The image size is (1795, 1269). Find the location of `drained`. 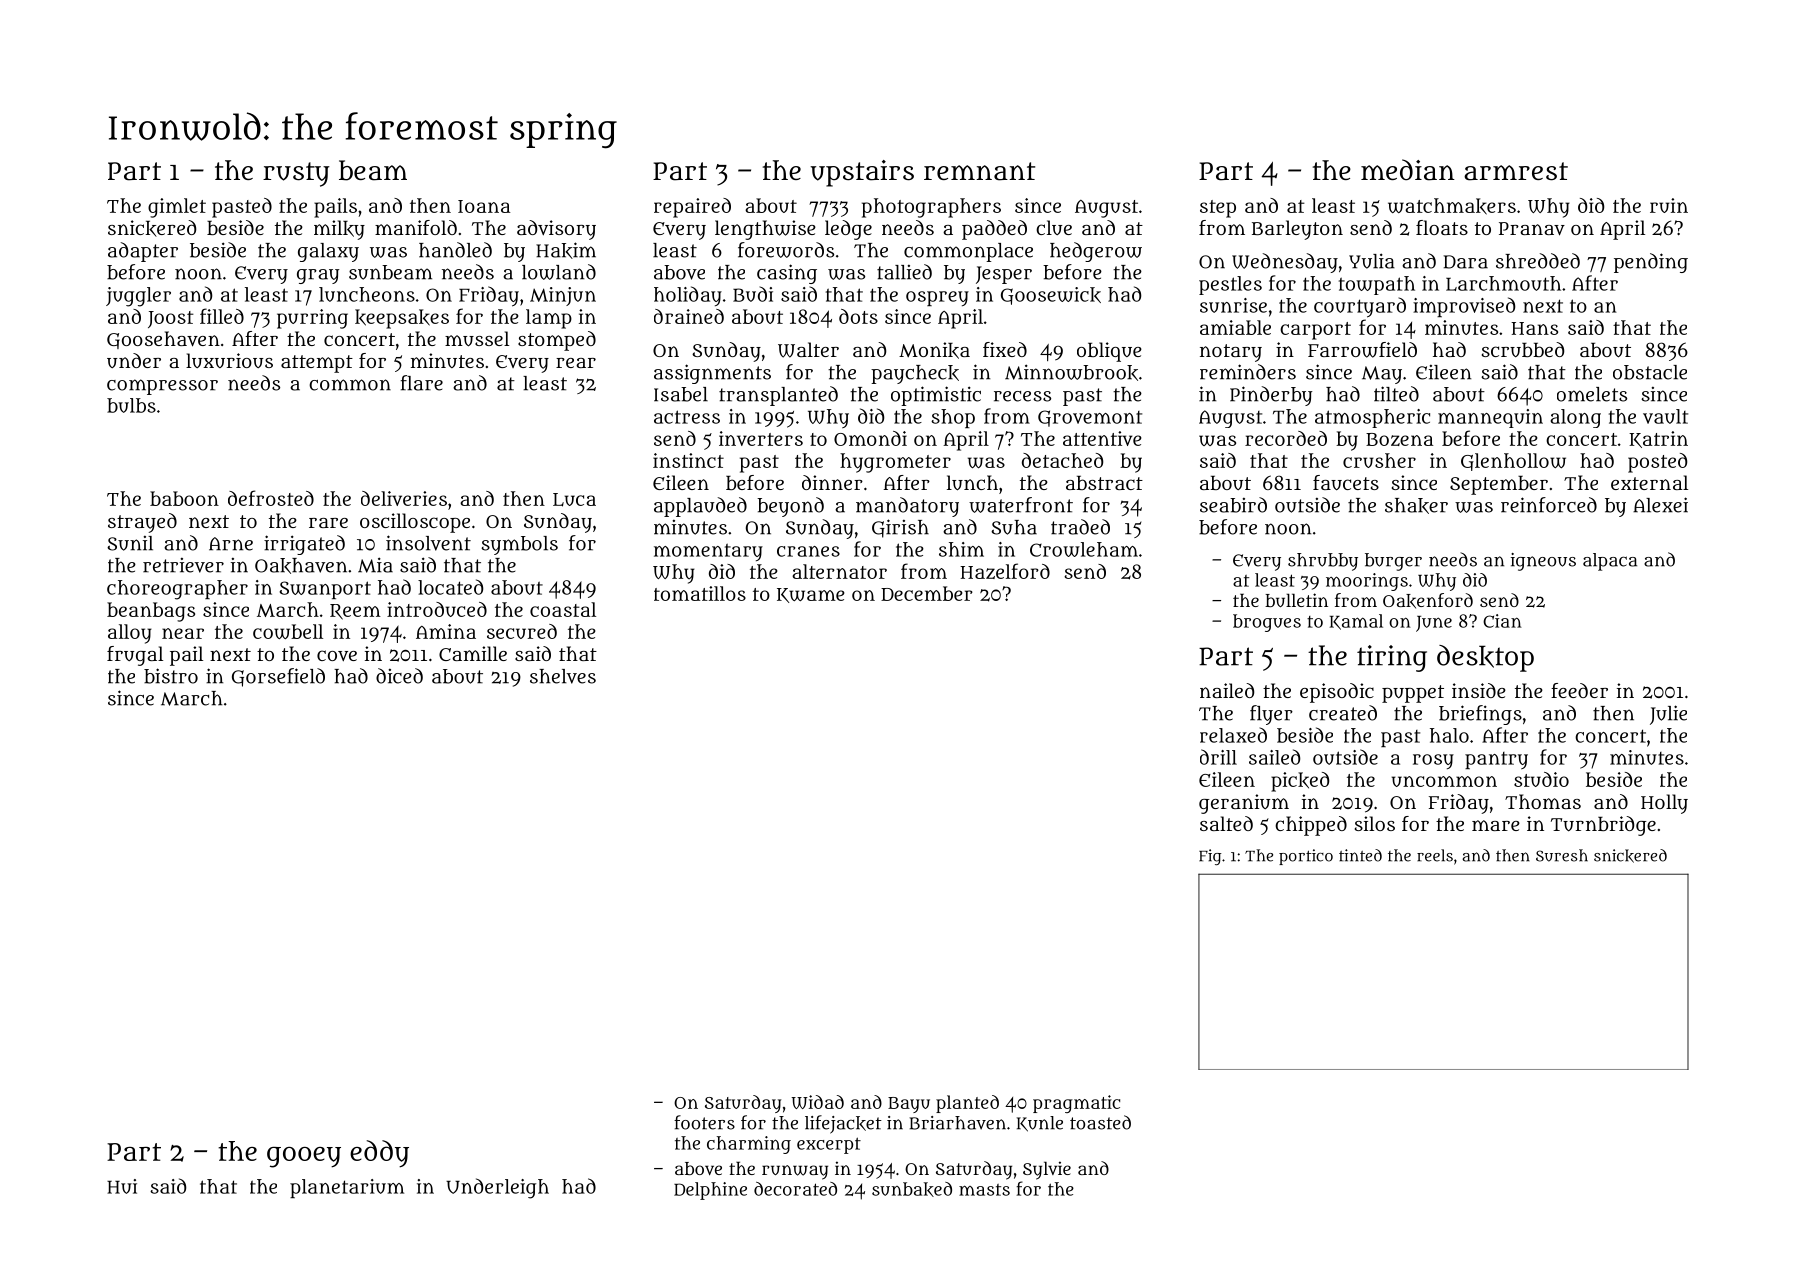

drained is located at coordinates (689, 316).
